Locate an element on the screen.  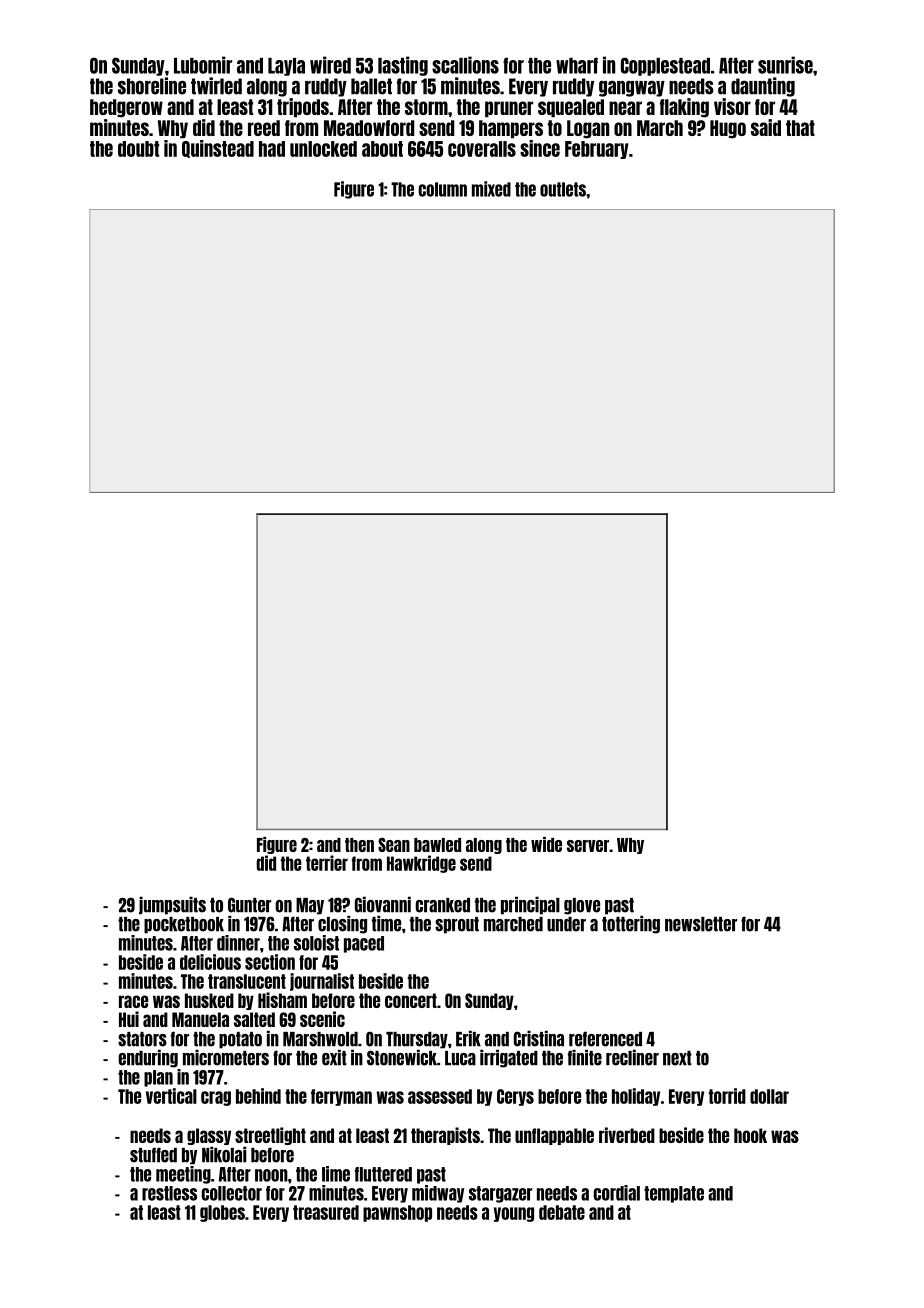
outlets is located at coordinates (563, 189).
